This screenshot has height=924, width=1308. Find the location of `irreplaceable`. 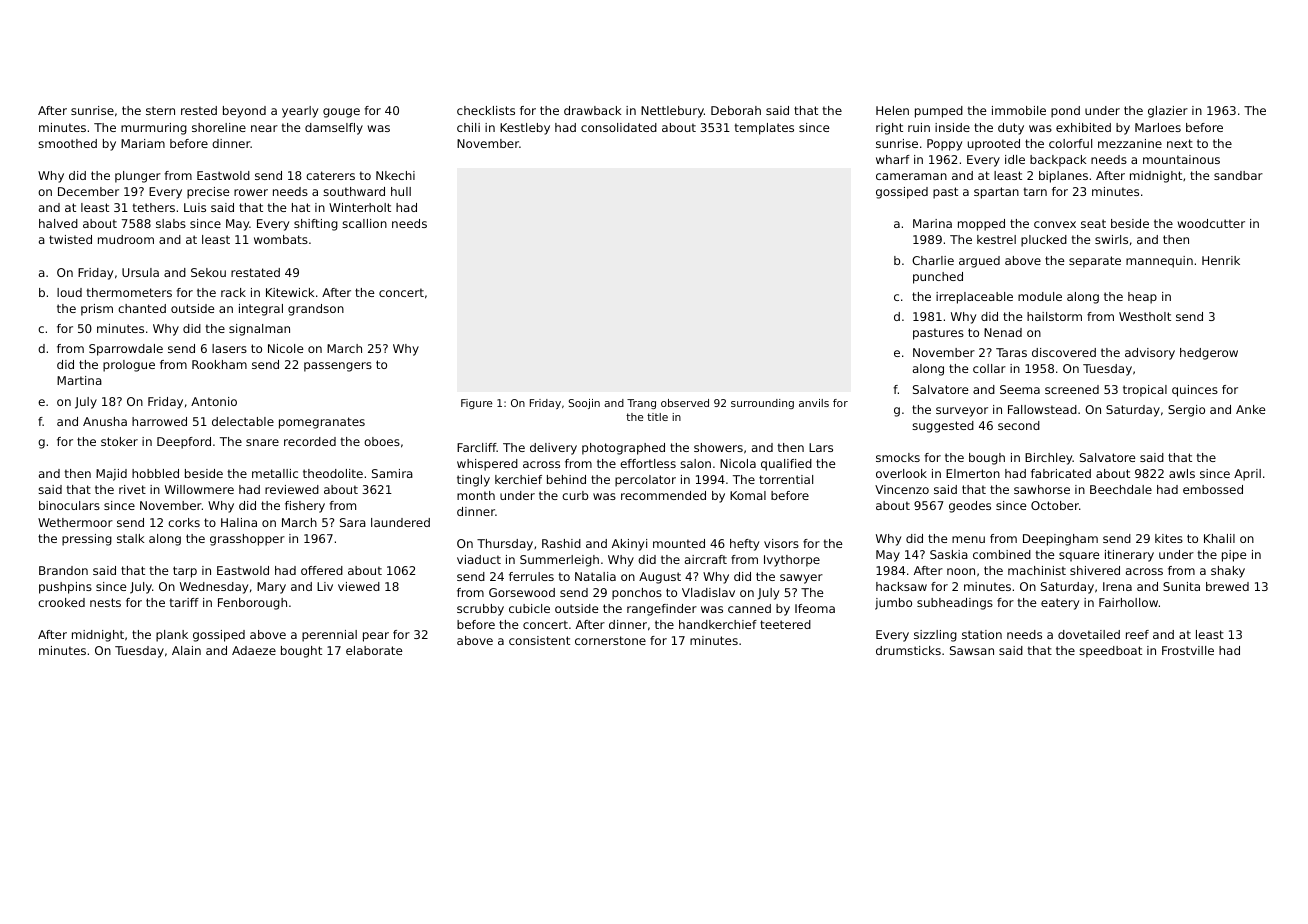

irreplaceable is located at coordinates (974, 298).
